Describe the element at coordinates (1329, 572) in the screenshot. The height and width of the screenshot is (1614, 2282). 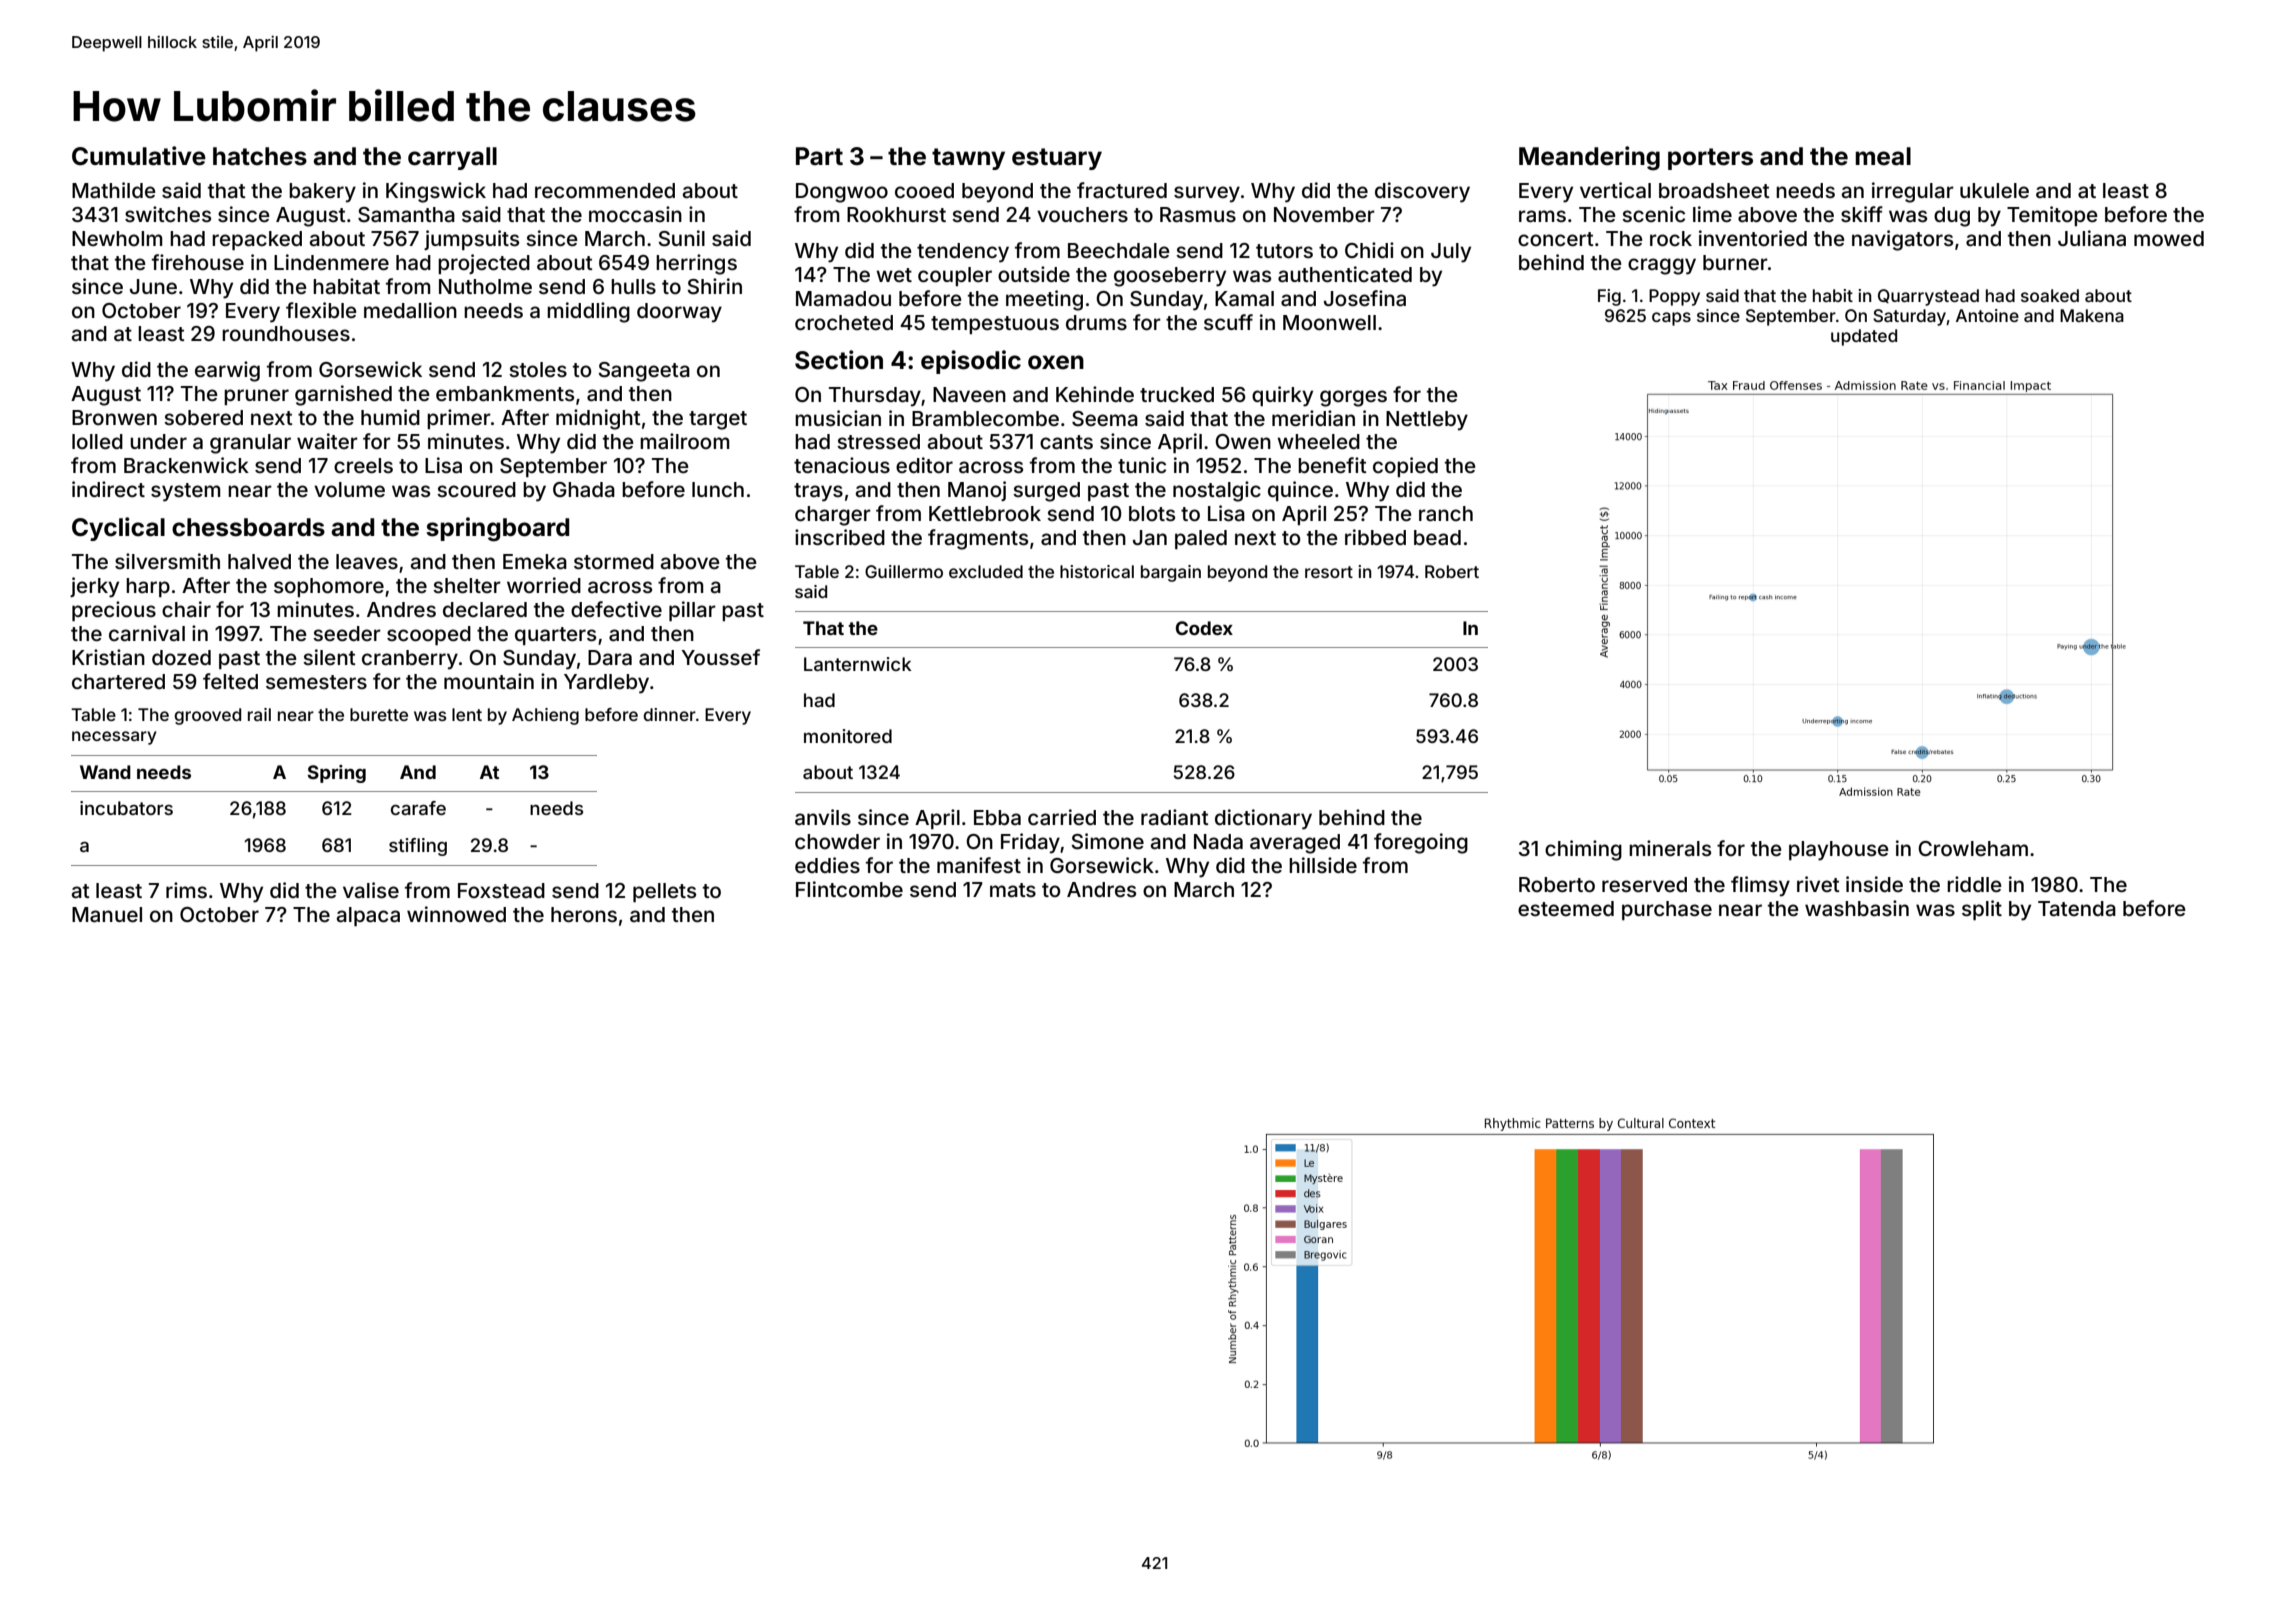
I see `resort` at that location.
